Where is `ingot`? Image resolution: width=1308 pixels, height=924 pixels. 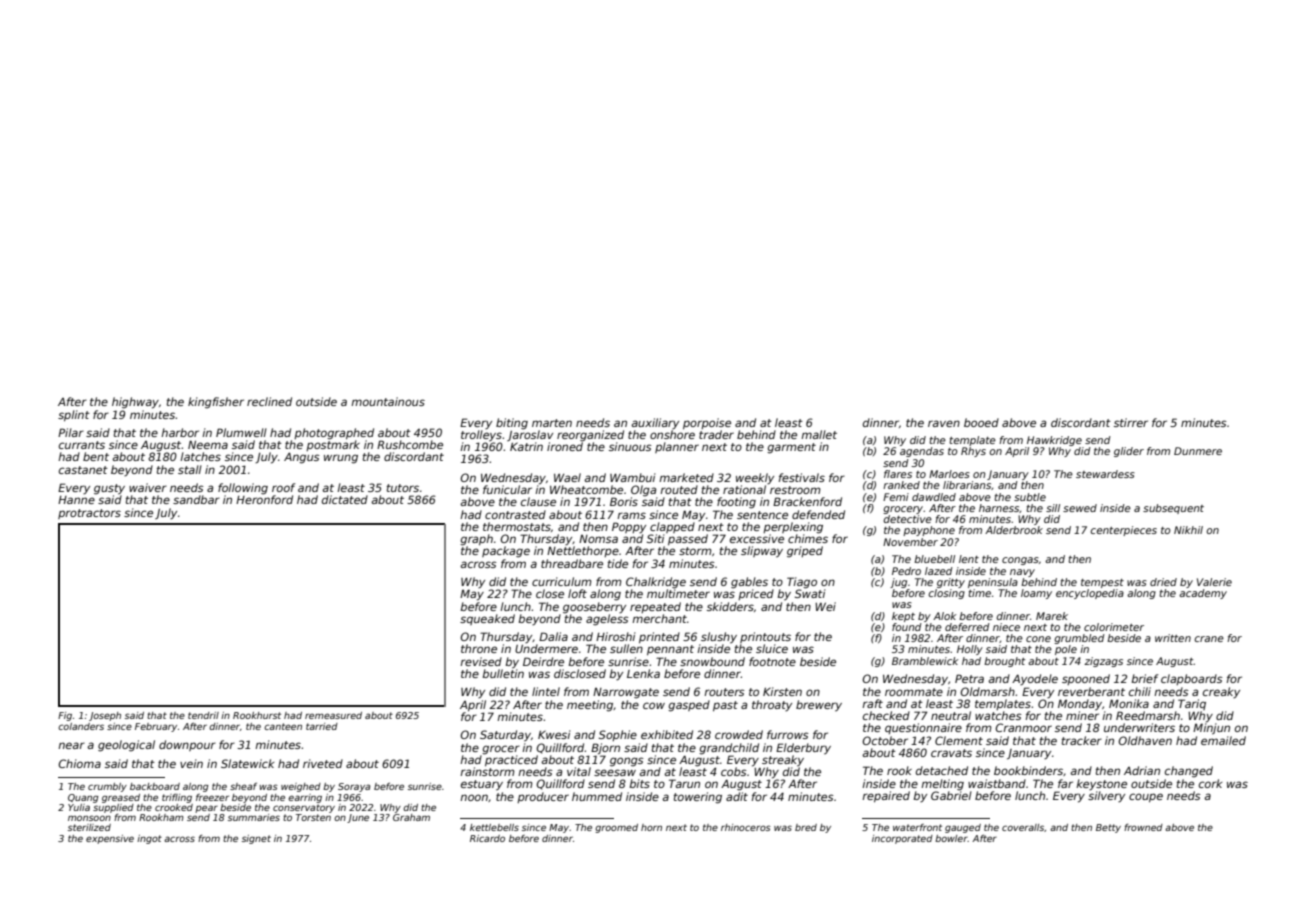
ingot is located at coordinates (149, 839).
